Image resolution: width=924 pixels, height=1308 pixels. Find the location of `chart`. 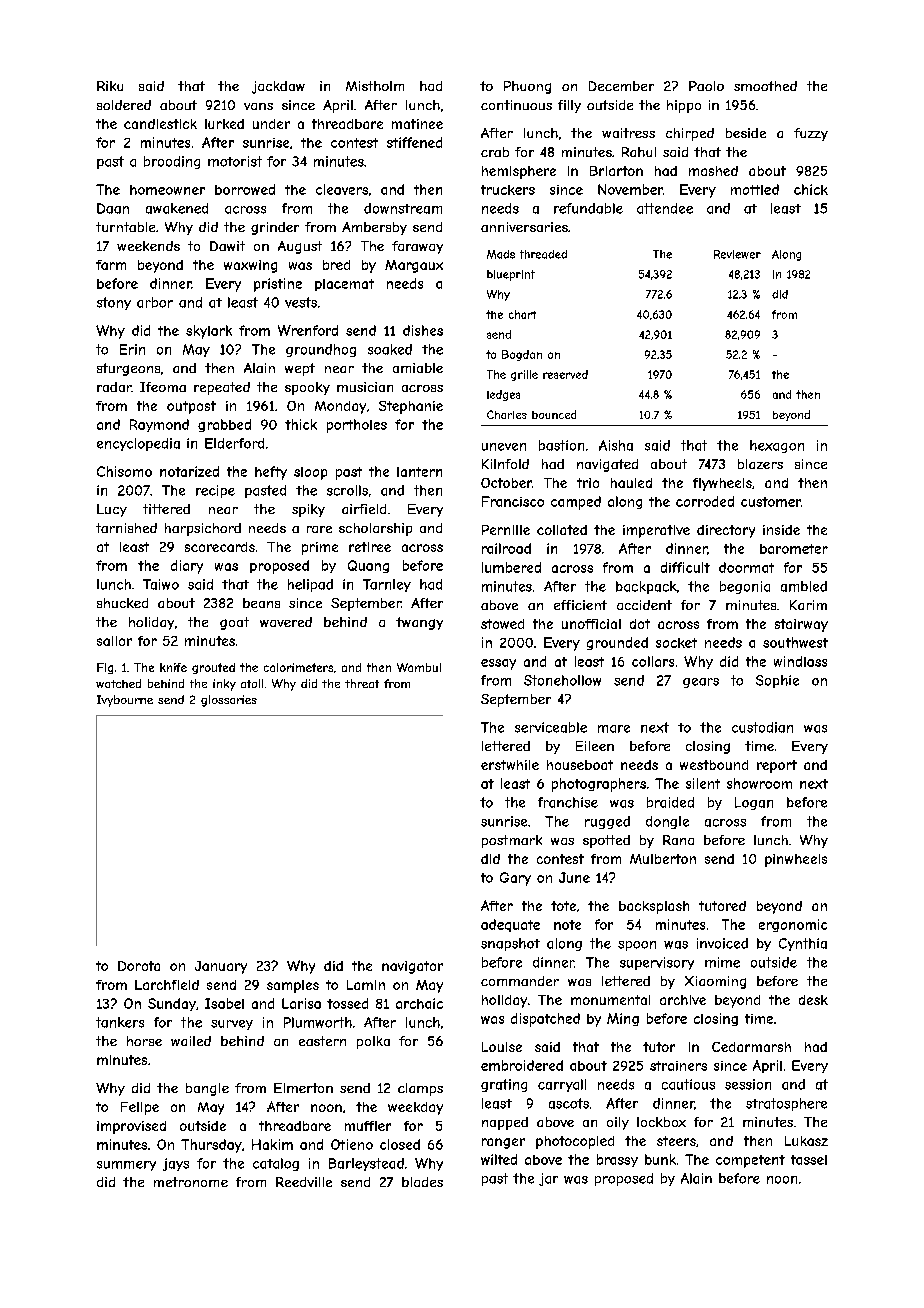

chart is located at coordinates (522, 314).
